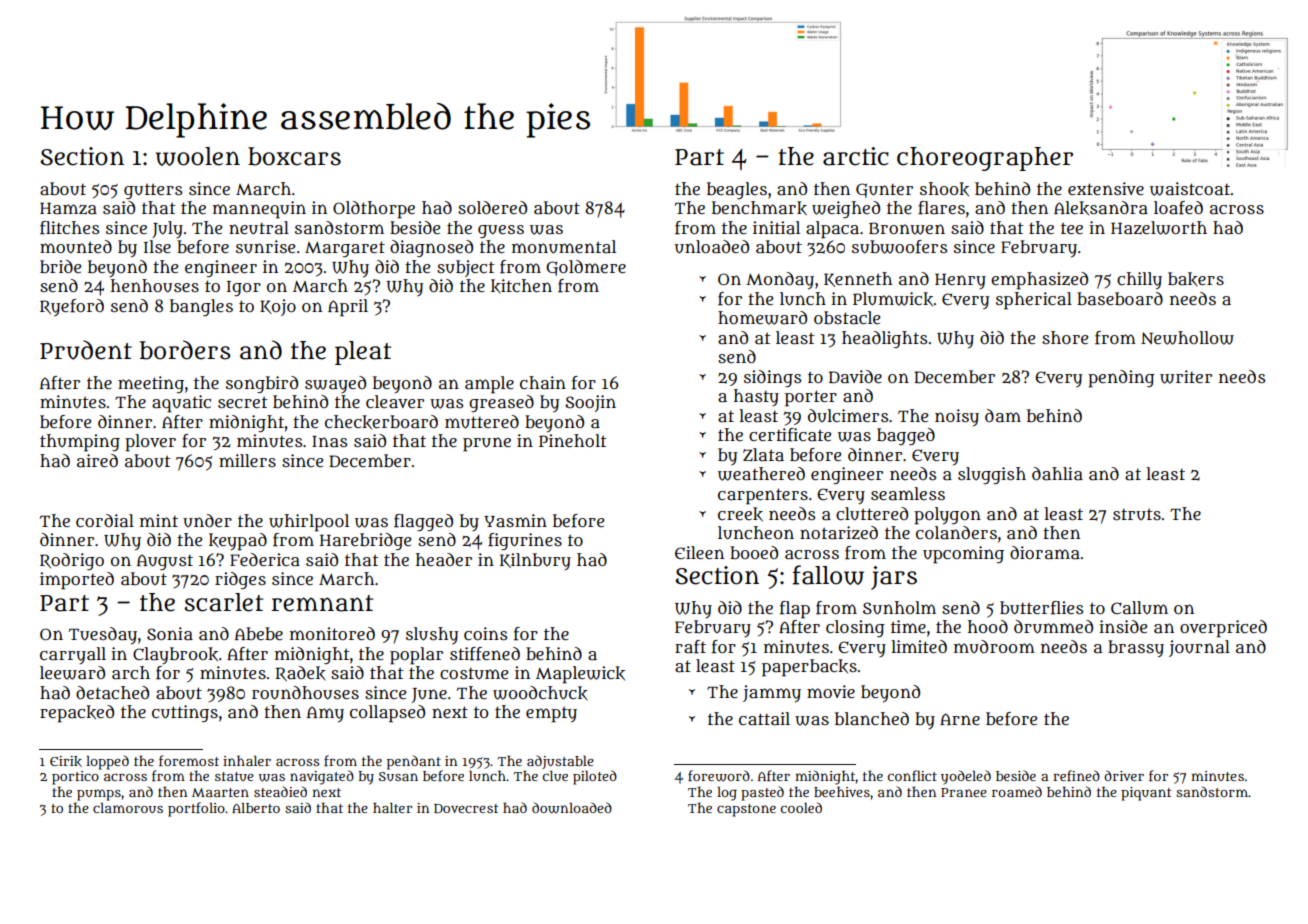 This document has height=924, width=1308. I want to click on repacked, so click(77, 714).
